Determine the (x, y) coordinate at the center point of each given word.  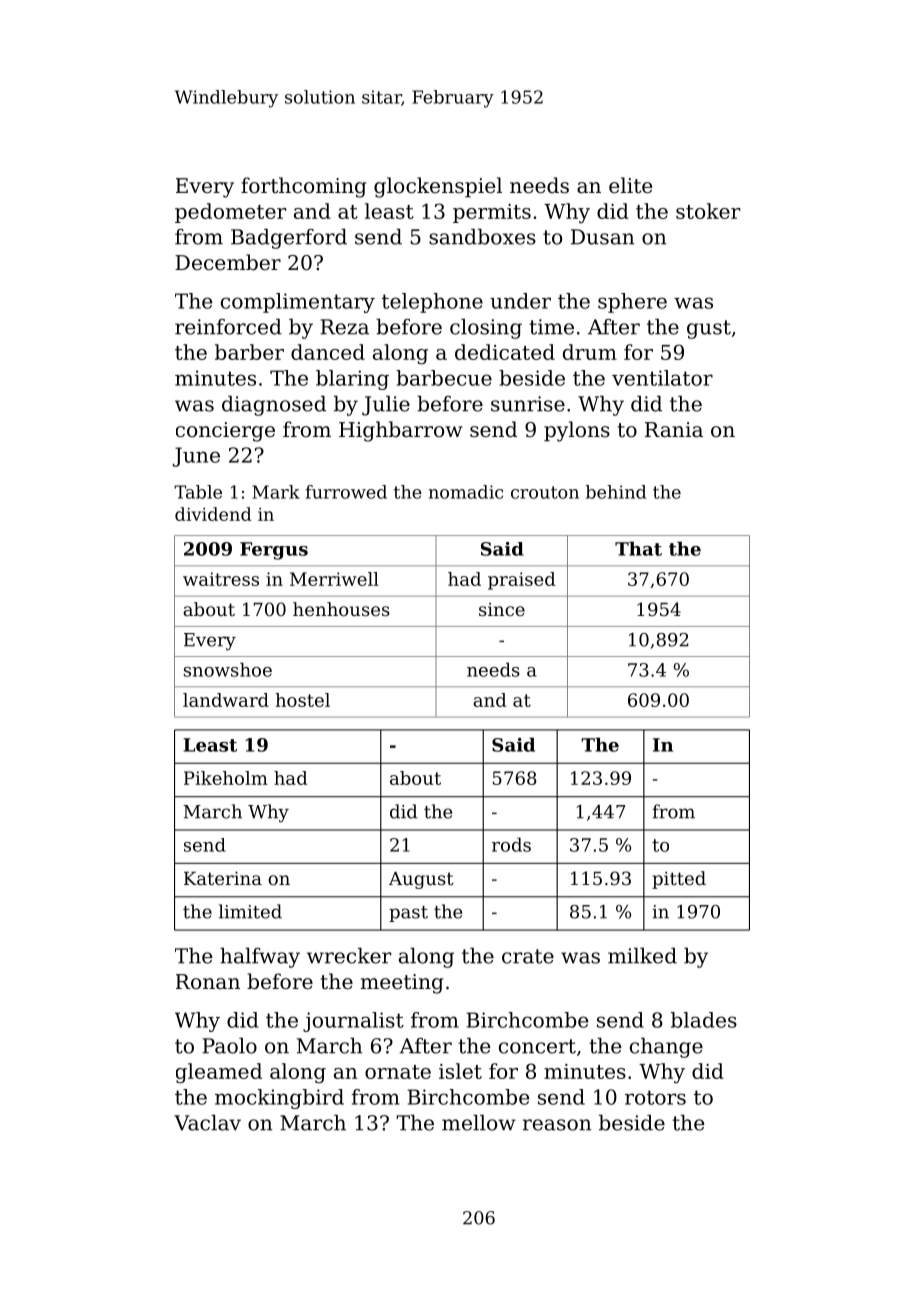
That (638, 548)
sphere (632, 303)
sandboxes (482, 237)
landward (226, 700)
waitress (221, 579)
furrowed (346, 492)
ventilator (662, 378)
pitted (679, 880)
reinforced (228, 327)
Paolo (229, 1046)
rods (511, 844)
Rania (674, 430)
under (520, 301)
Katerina (223, 878)
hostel (302, 700)
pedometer (230, 213)
